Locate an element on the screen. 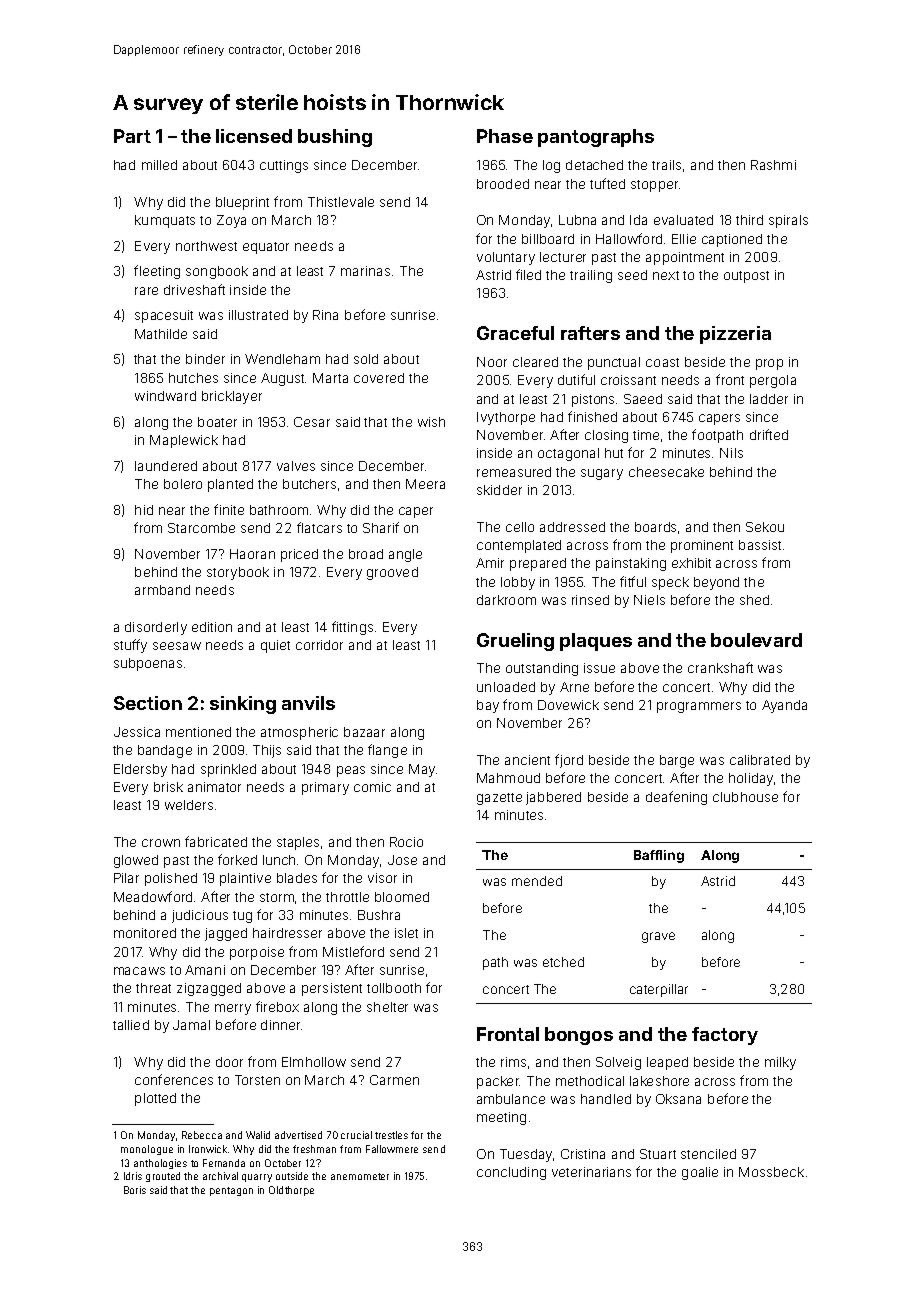 The height and width of the screenshot is (1308, 924). Ivythorpe is located at coordinates (506, 418).
